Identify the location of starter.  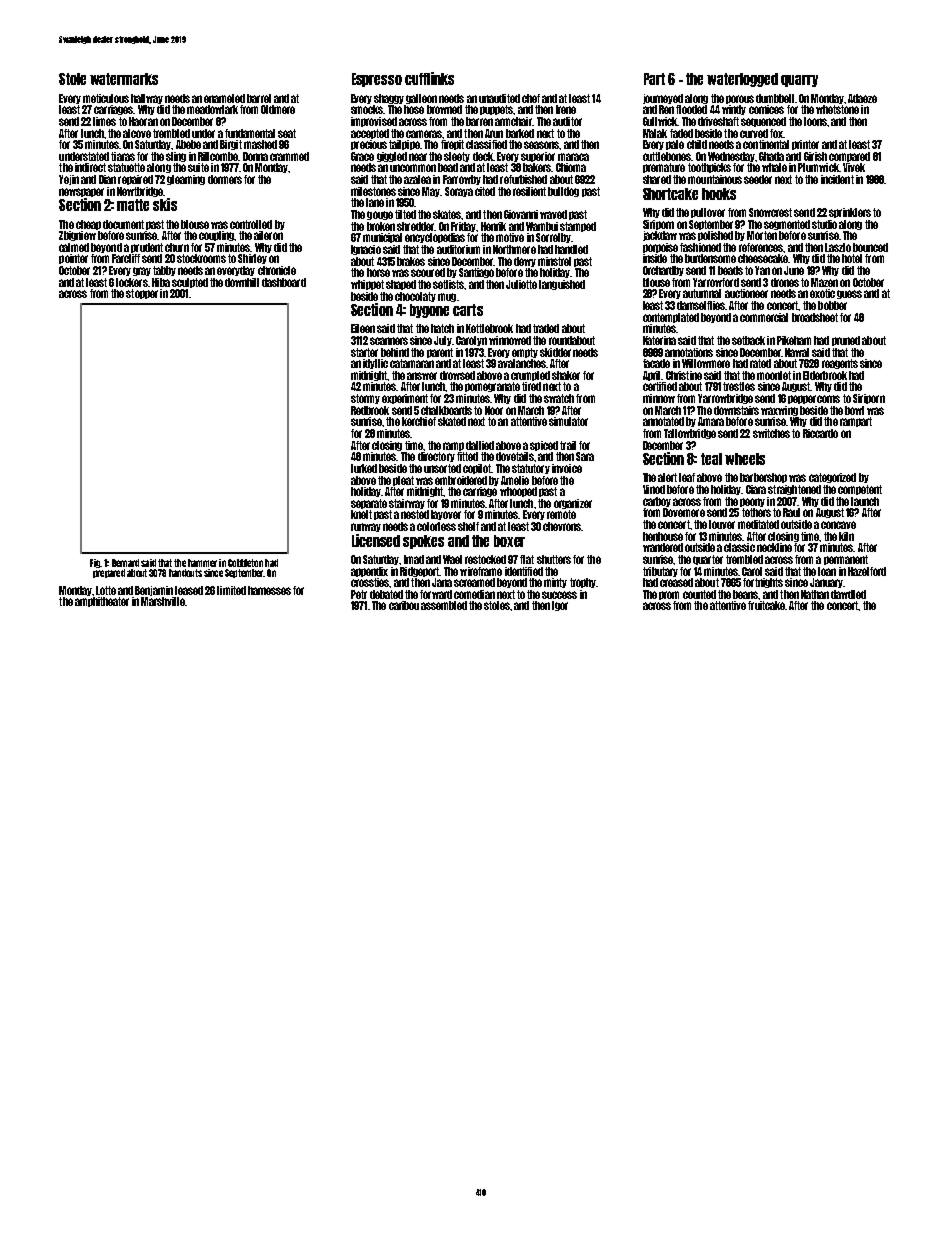
(364, 352).
